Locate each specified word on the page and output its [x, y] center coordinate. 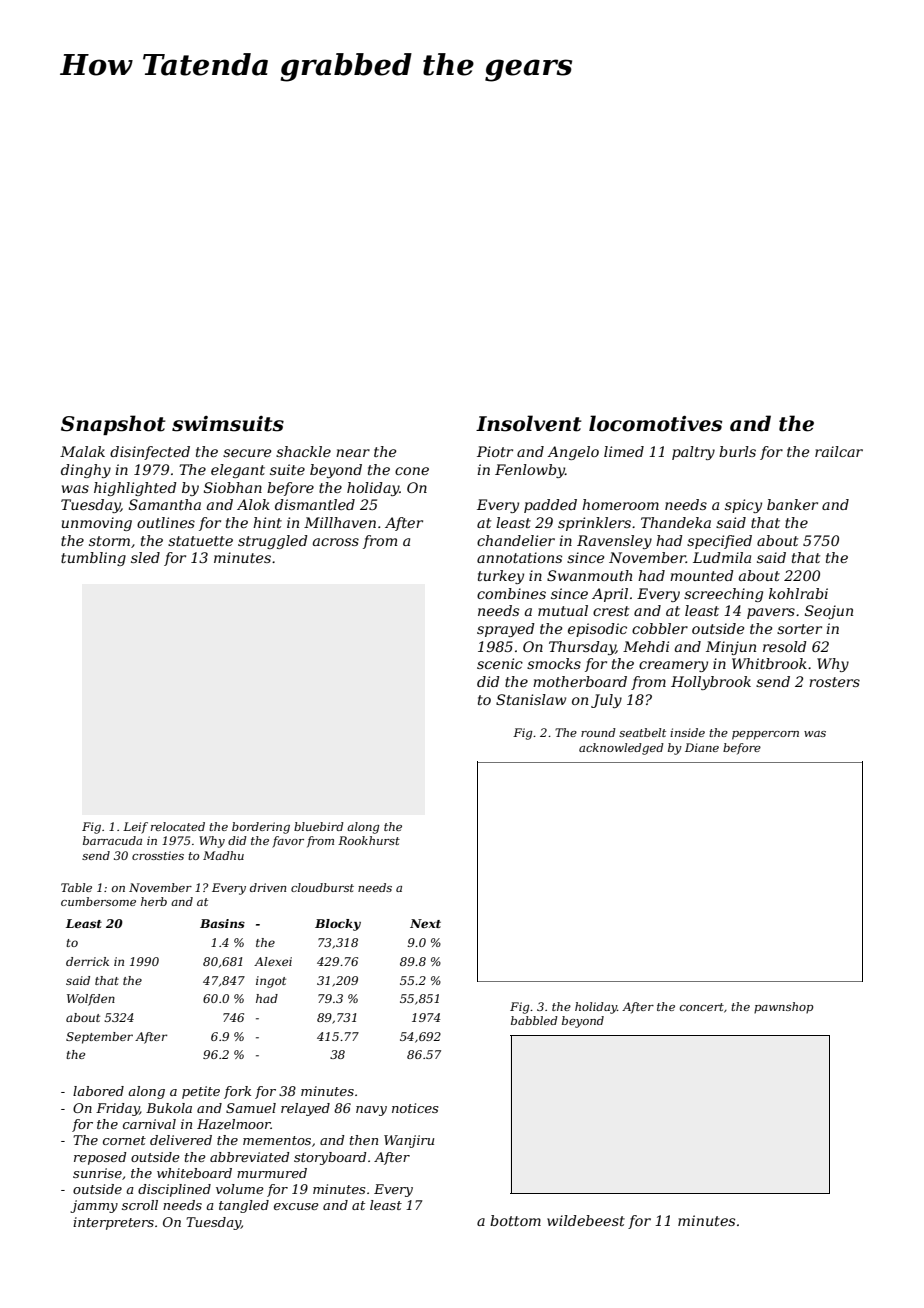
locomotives [655, 423]
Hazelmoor [234, 1124]
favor [288, 842]
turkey [501, 577]
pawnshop [783, 1008]
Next [425, 923]
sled [145, 557]
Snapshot [113, 425]
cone [412, 471]
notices [415, 1108]
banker [792, 504]
